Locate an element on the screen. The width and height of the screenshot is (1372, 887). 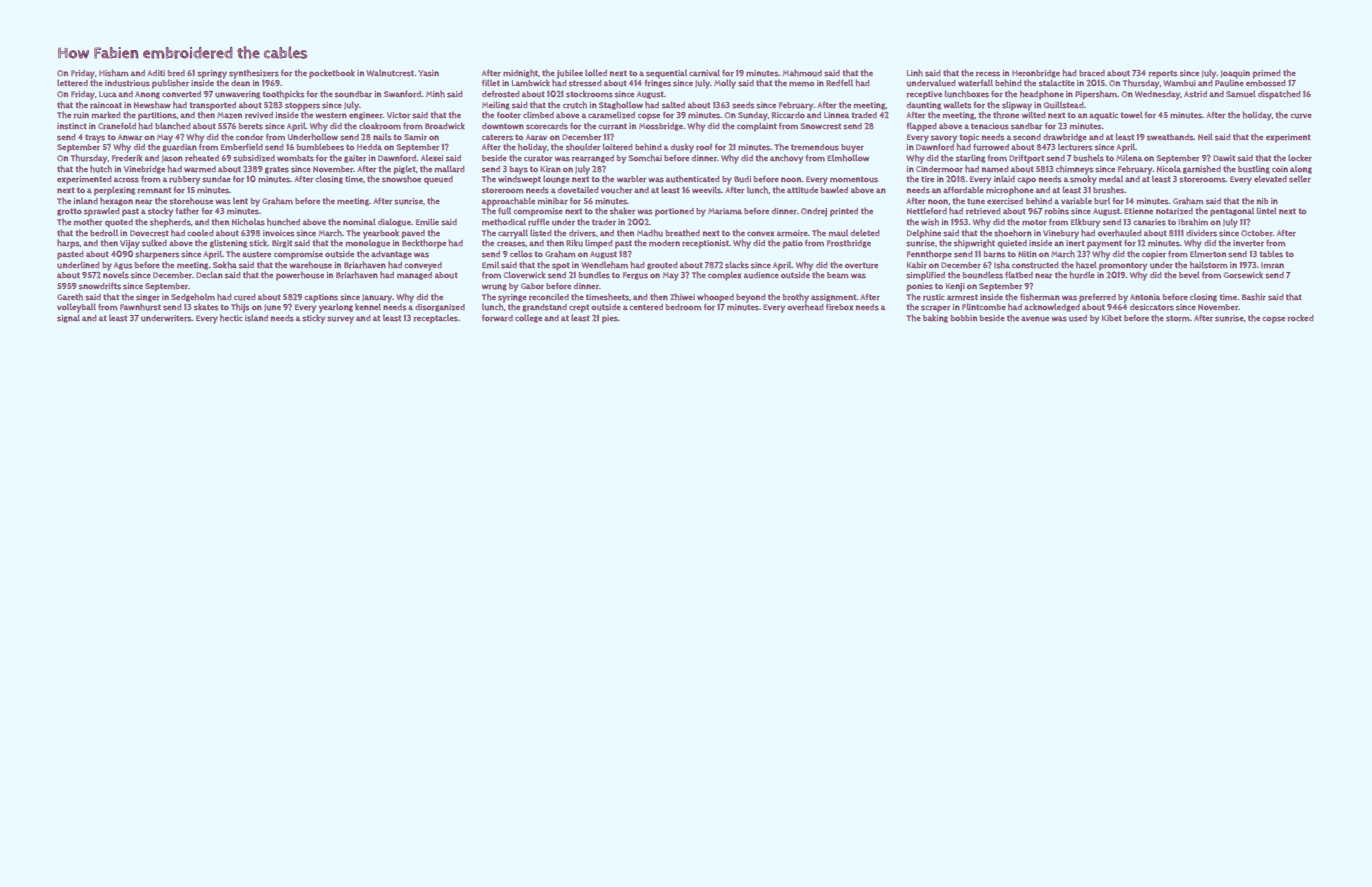
armoire is located at coordinates (792, 233).
